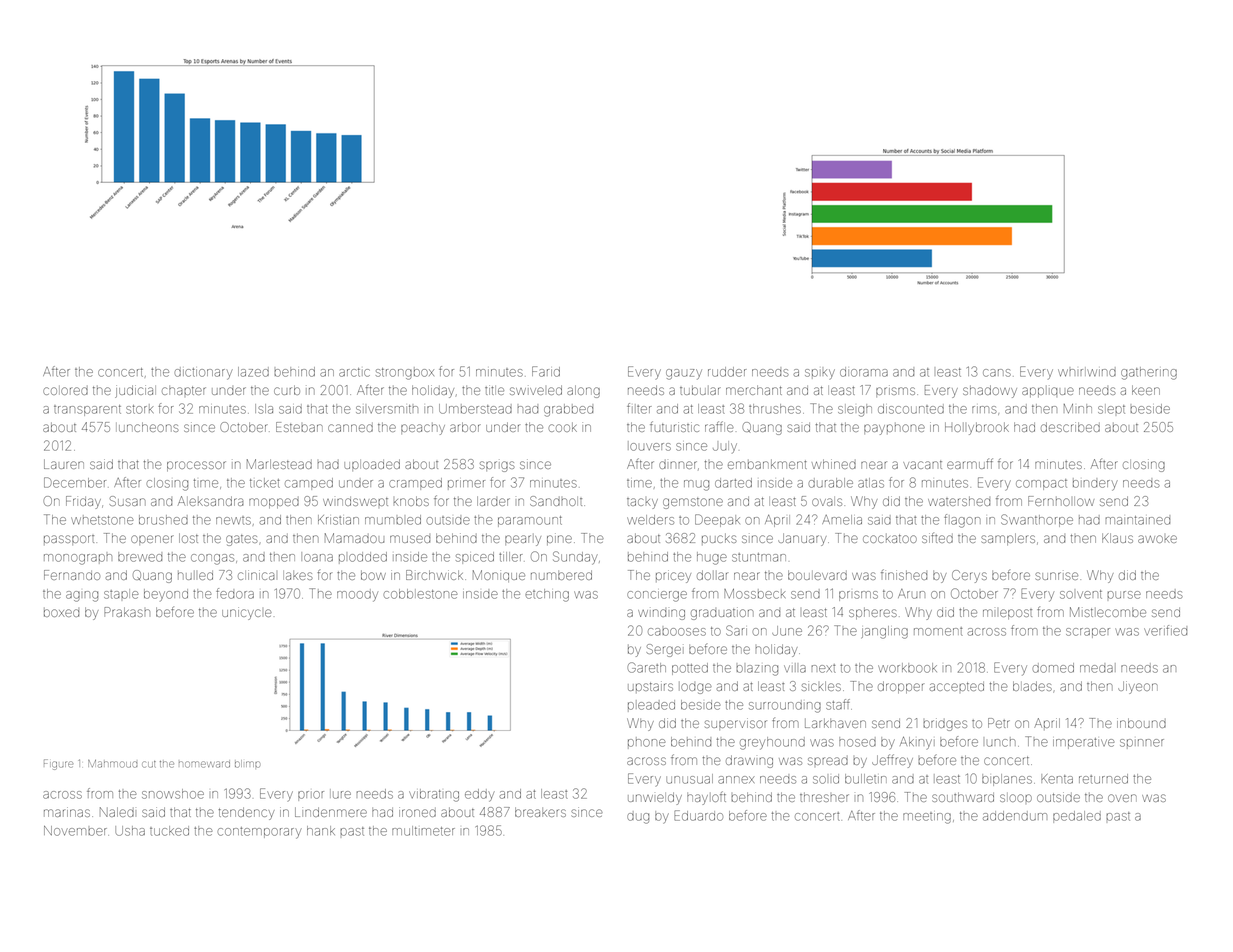  Describe the element at coordinates (135, 391) in the page. I see `judicial` at that location.
